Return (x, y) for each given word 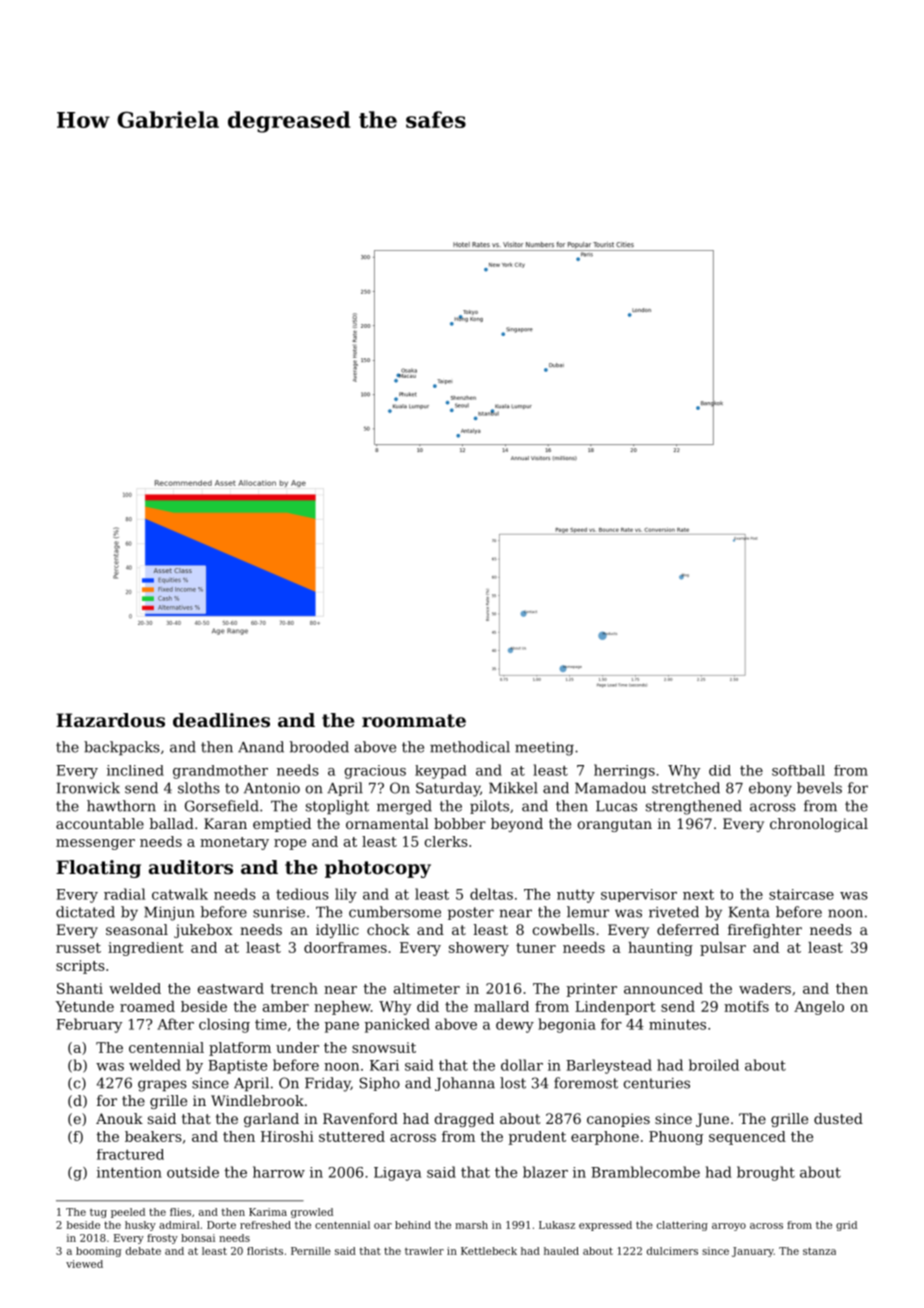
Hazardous (110, 720)
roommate (414, 721)
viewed (84, 1264)
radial (124, 894)
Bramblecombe (645, 1172)
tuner (536, 948)
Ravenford (360, 1118)
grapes (162, 1086)
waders (765, 988)
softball (798, 770)
